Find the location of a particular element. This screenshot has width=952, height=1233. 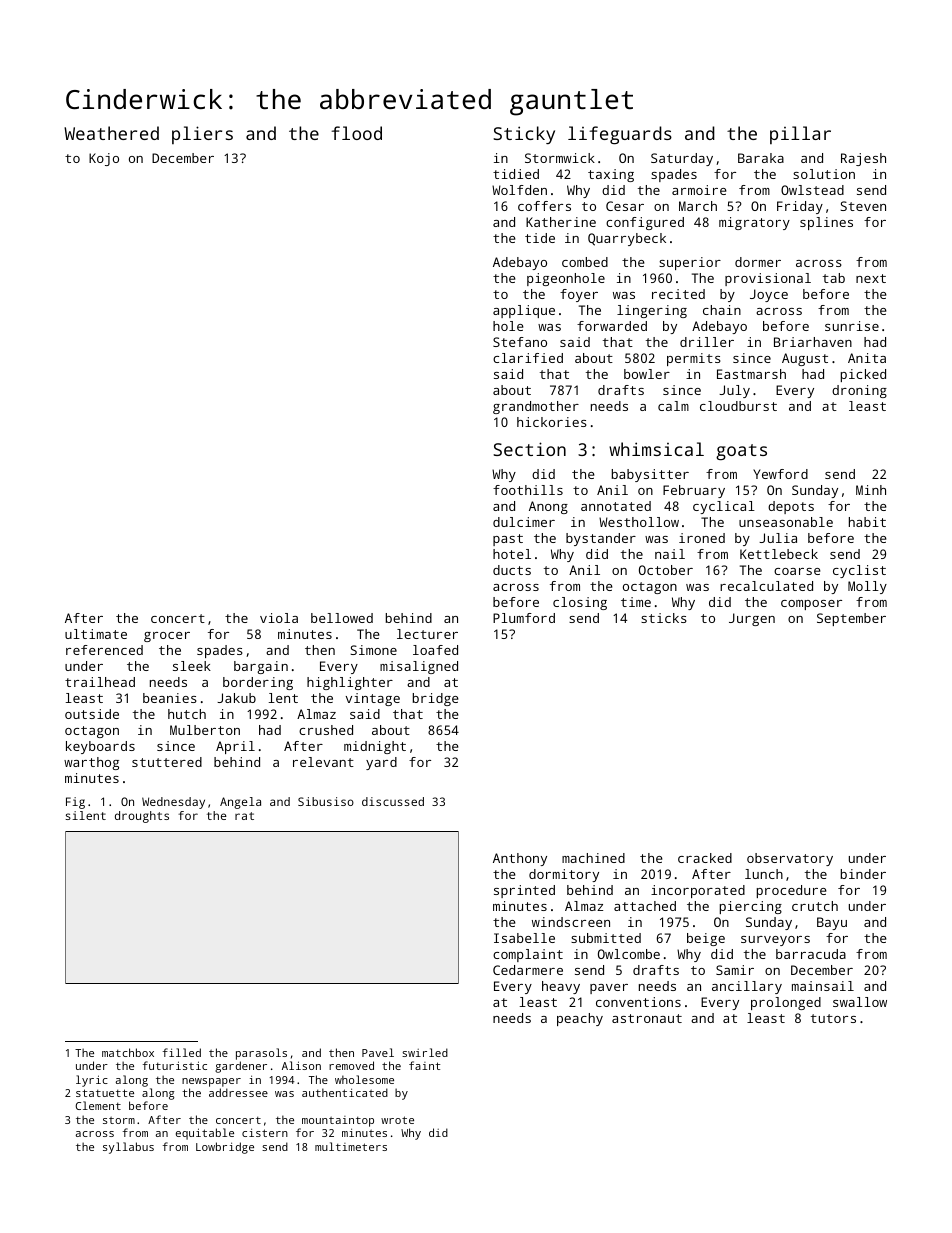

lecturer is located at coordinates (427, 634).
